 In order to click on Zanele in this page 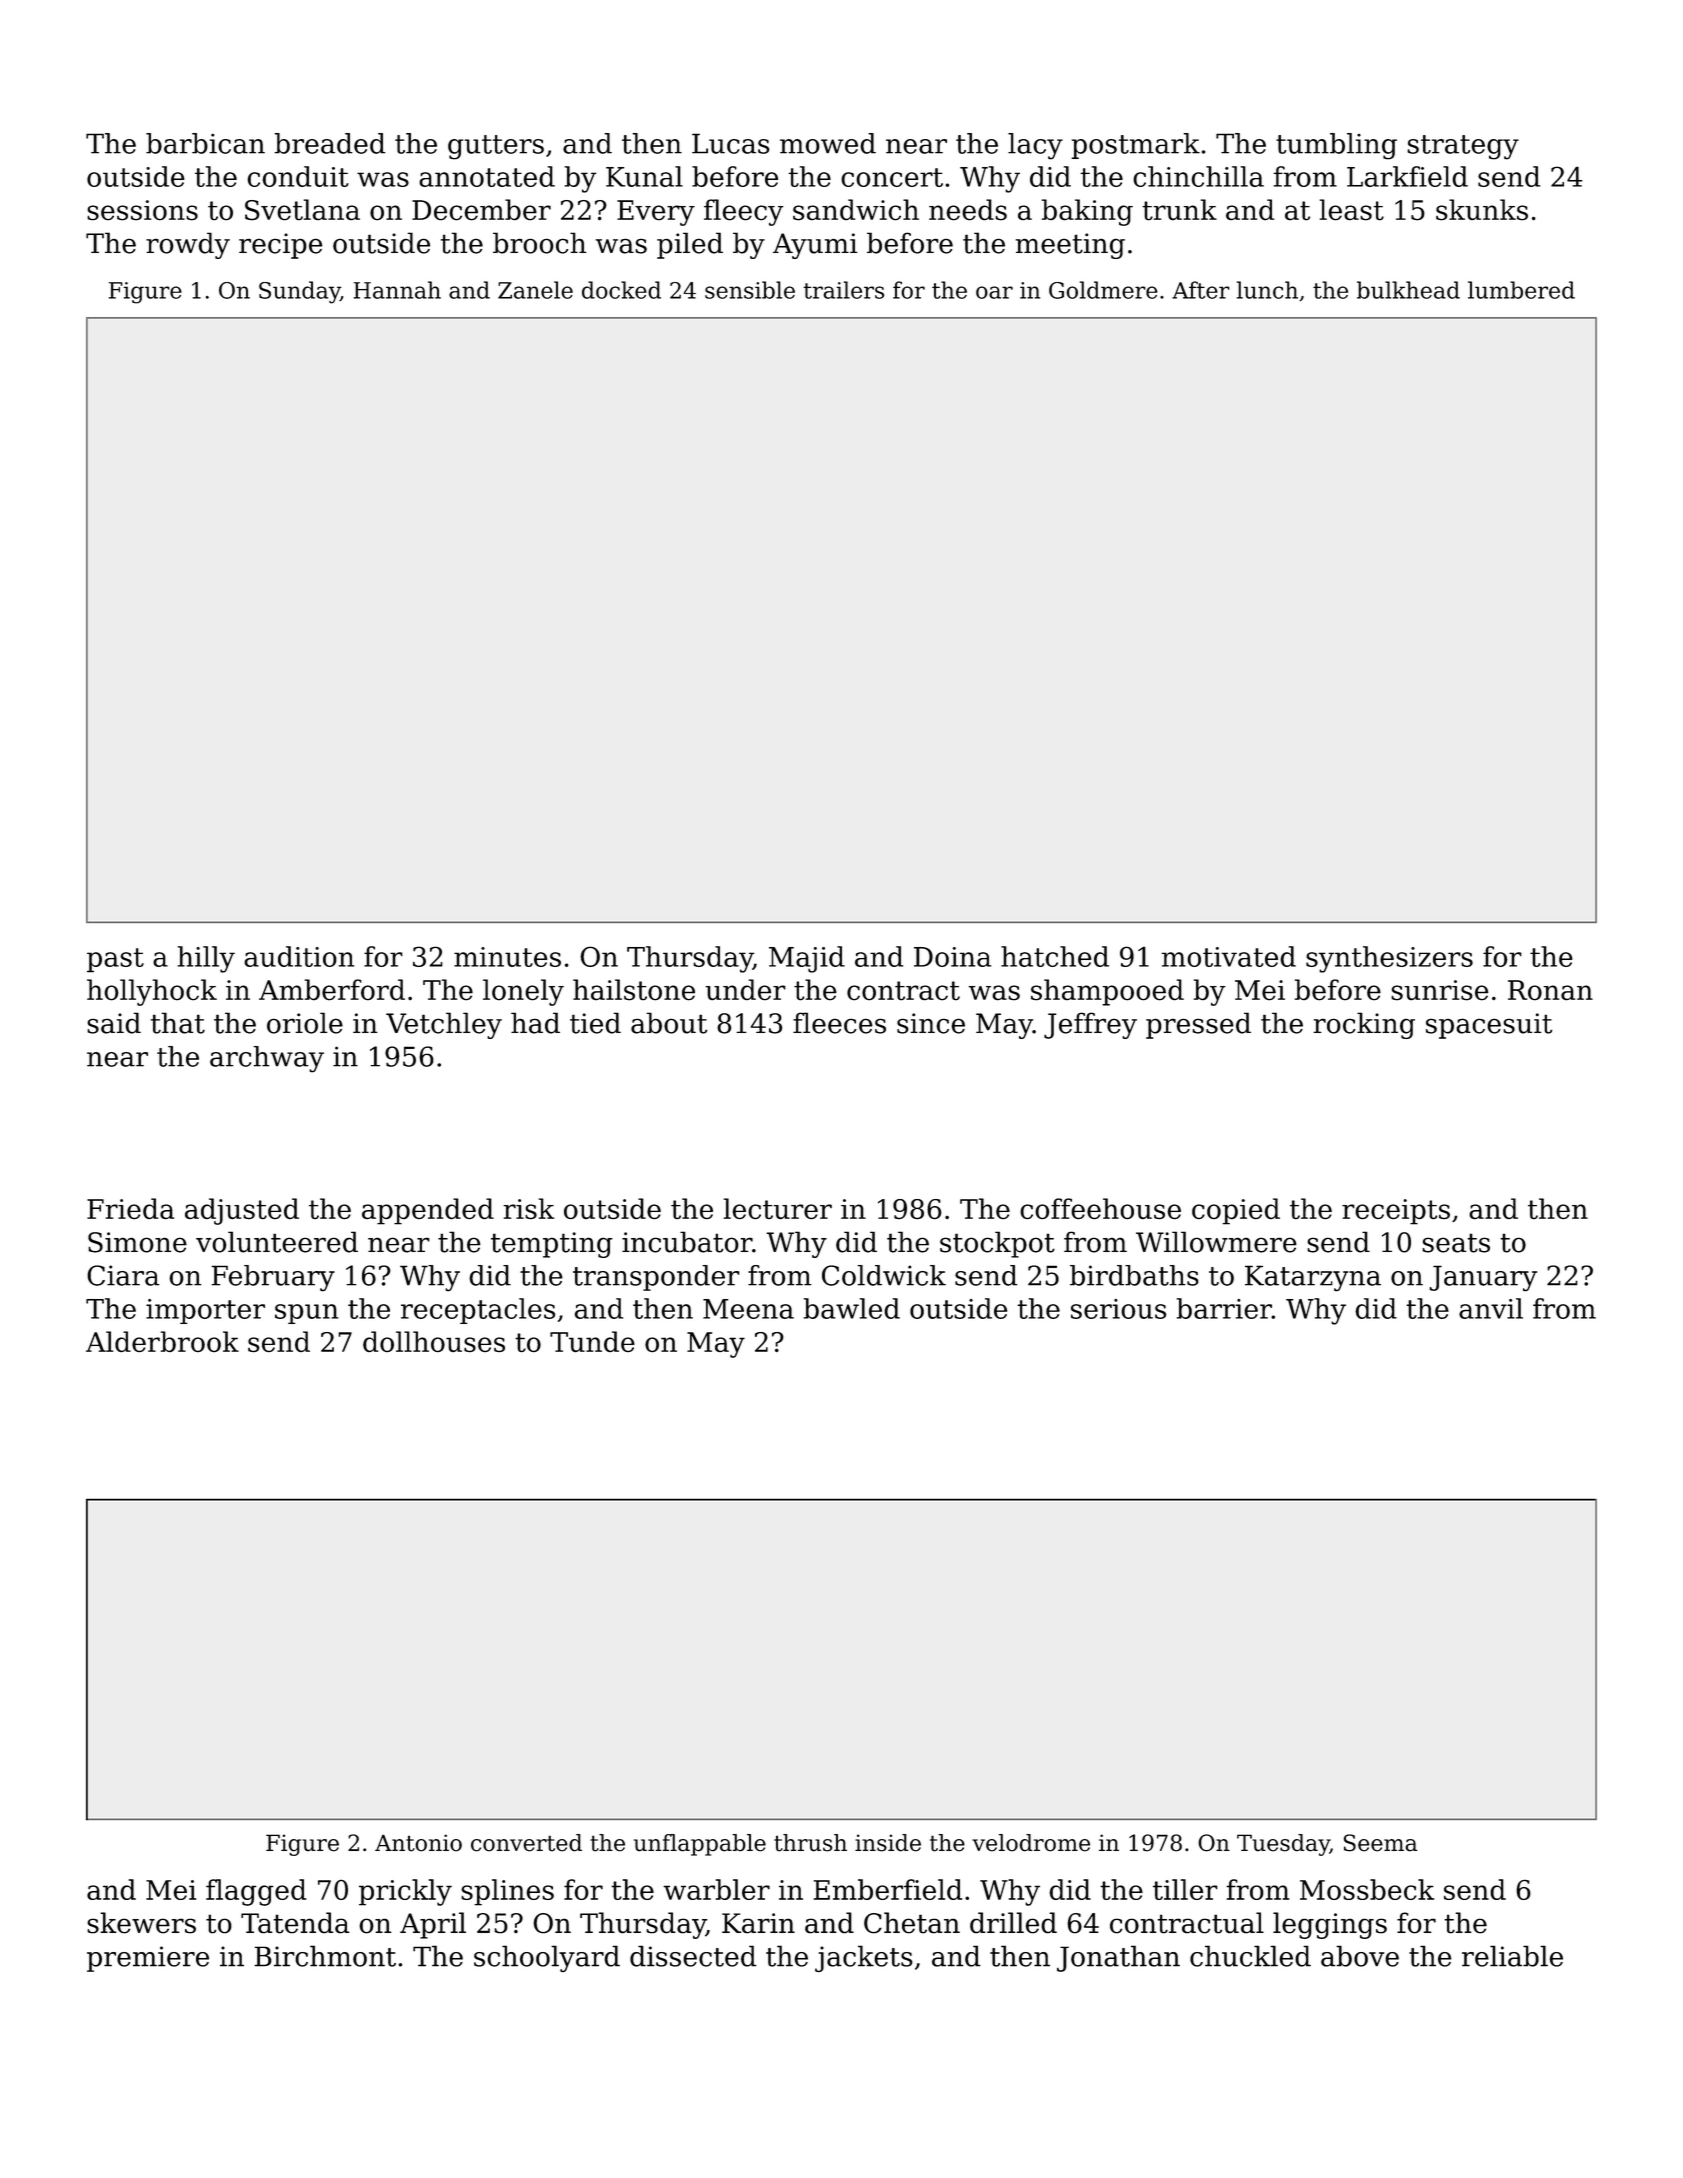, I will do `click(535, 290)`.
